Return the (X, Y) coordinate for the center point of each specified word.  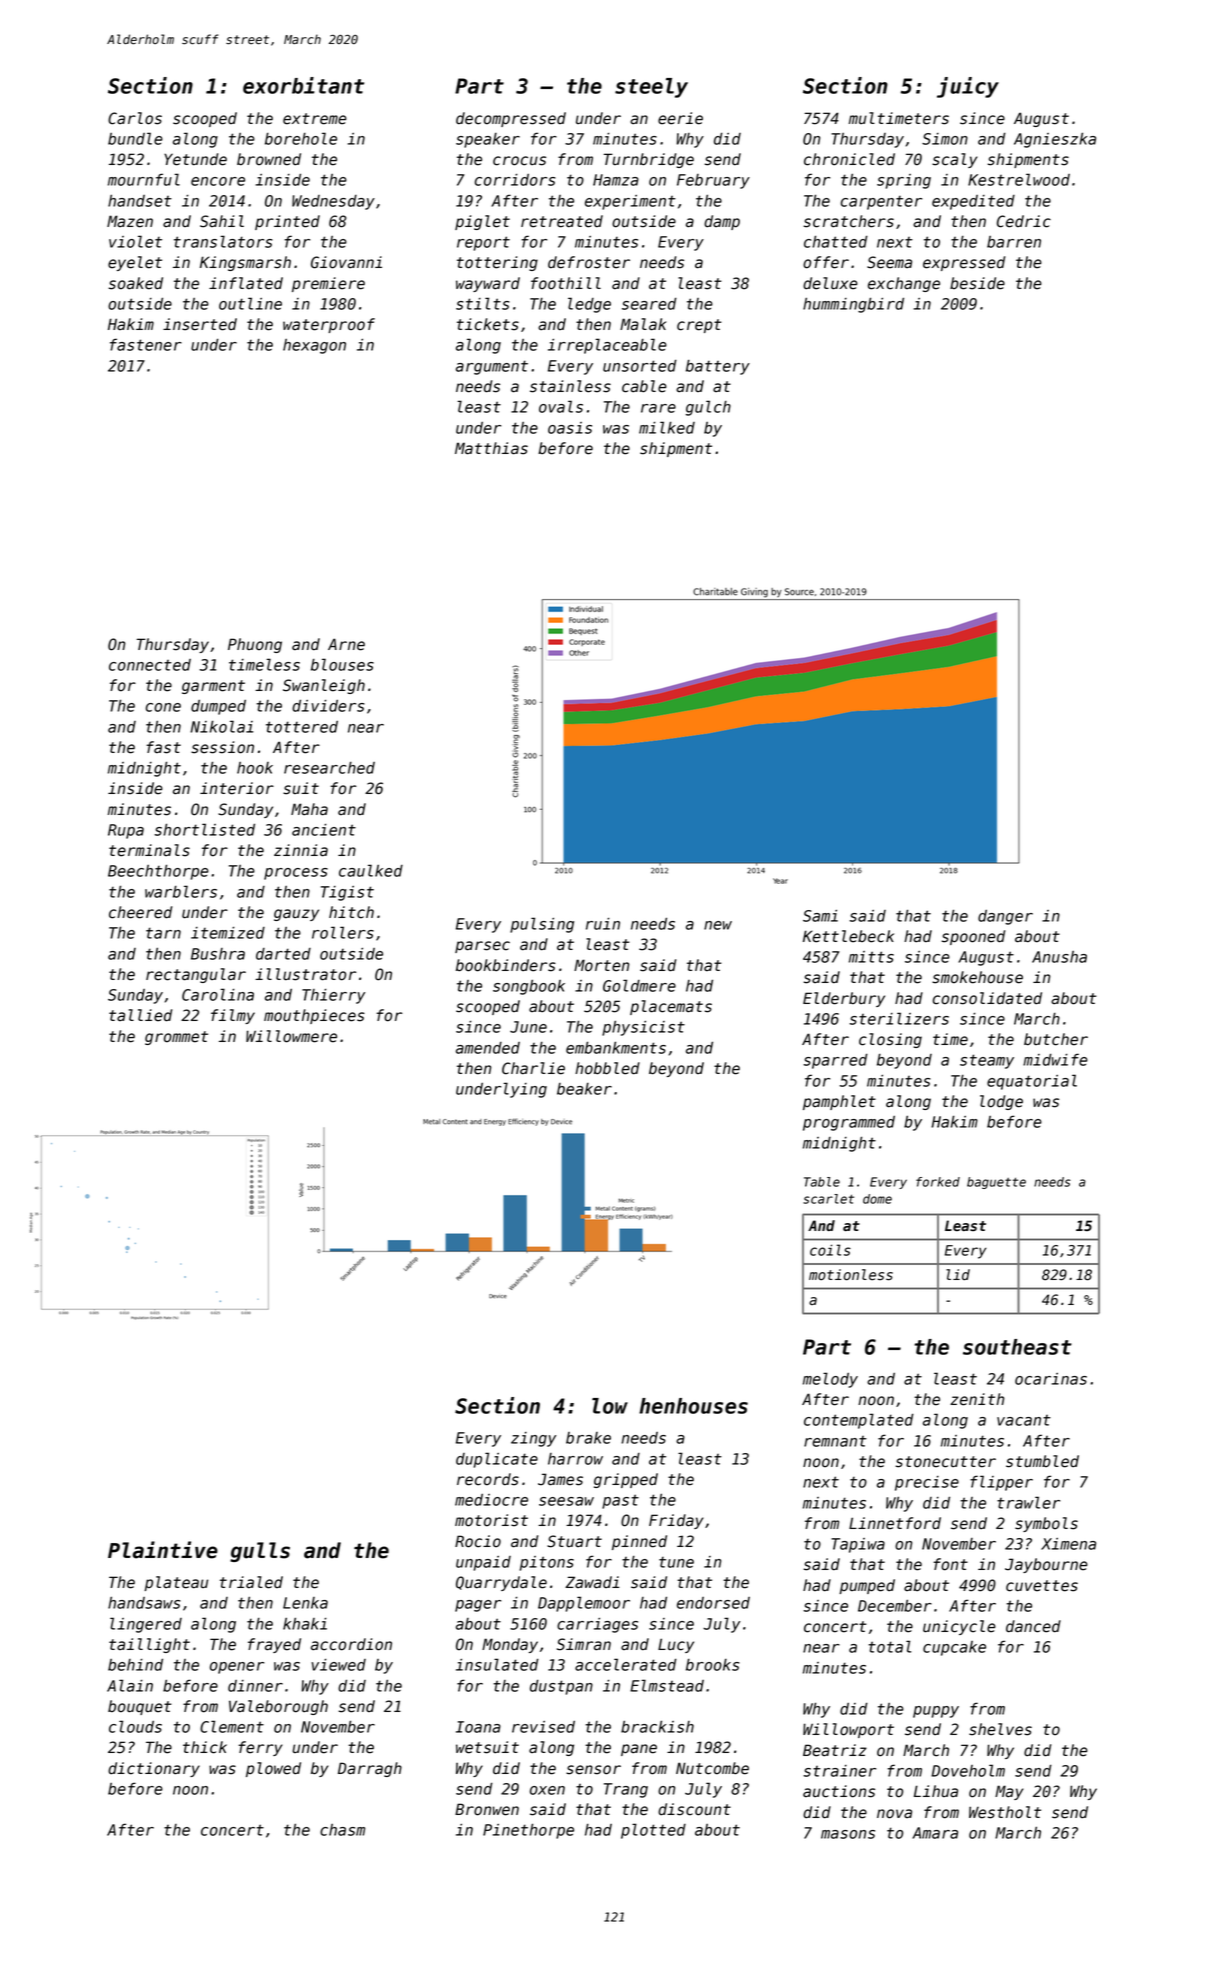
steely (651, 88)
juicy (968, 87)
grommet (176, 1038)
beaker (584, 1089)
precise (927, 1483)
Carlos (135, 118)
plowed (273, 1769)
